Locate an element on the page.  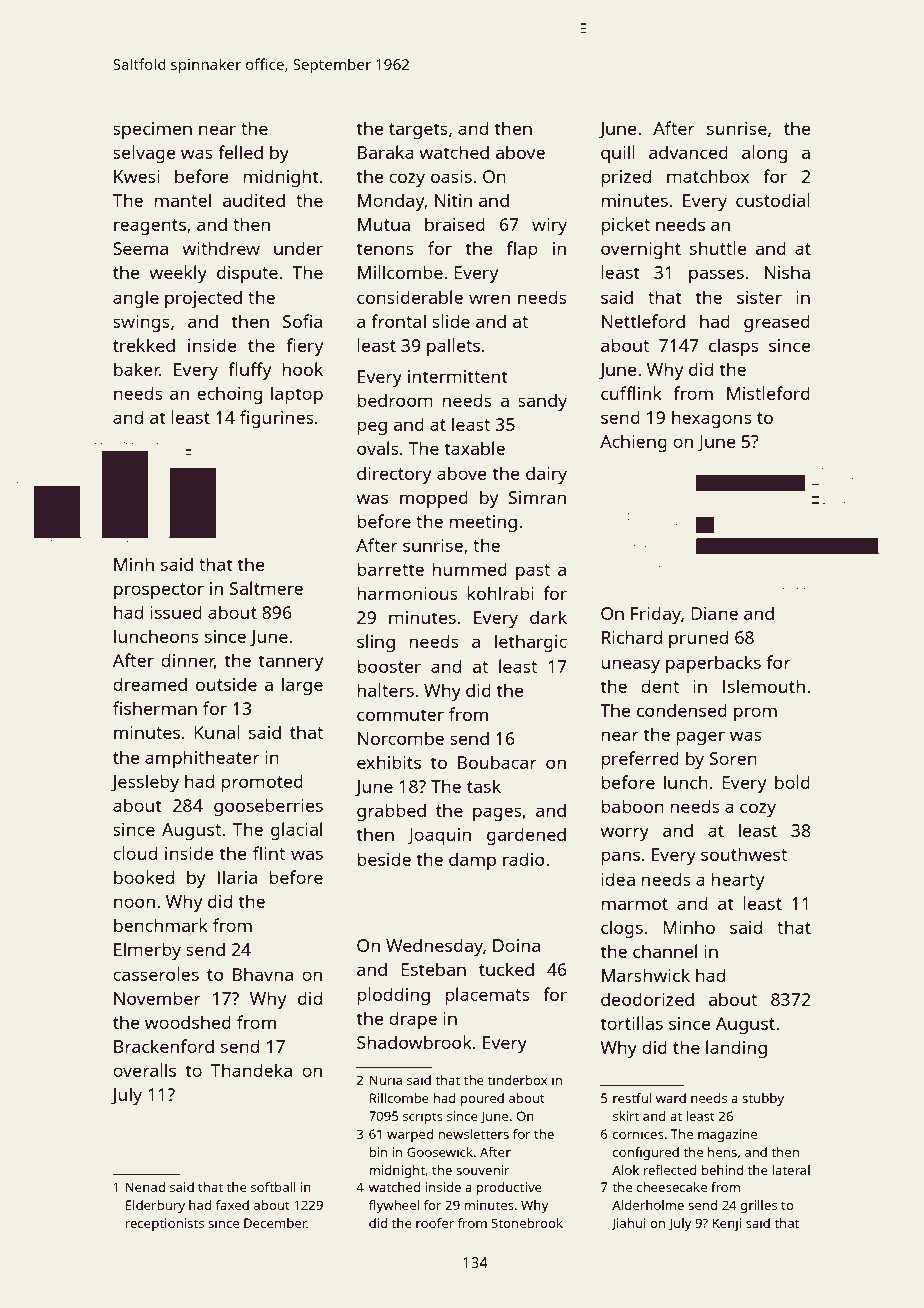
roofer is located at coordinates (435, 1223).
